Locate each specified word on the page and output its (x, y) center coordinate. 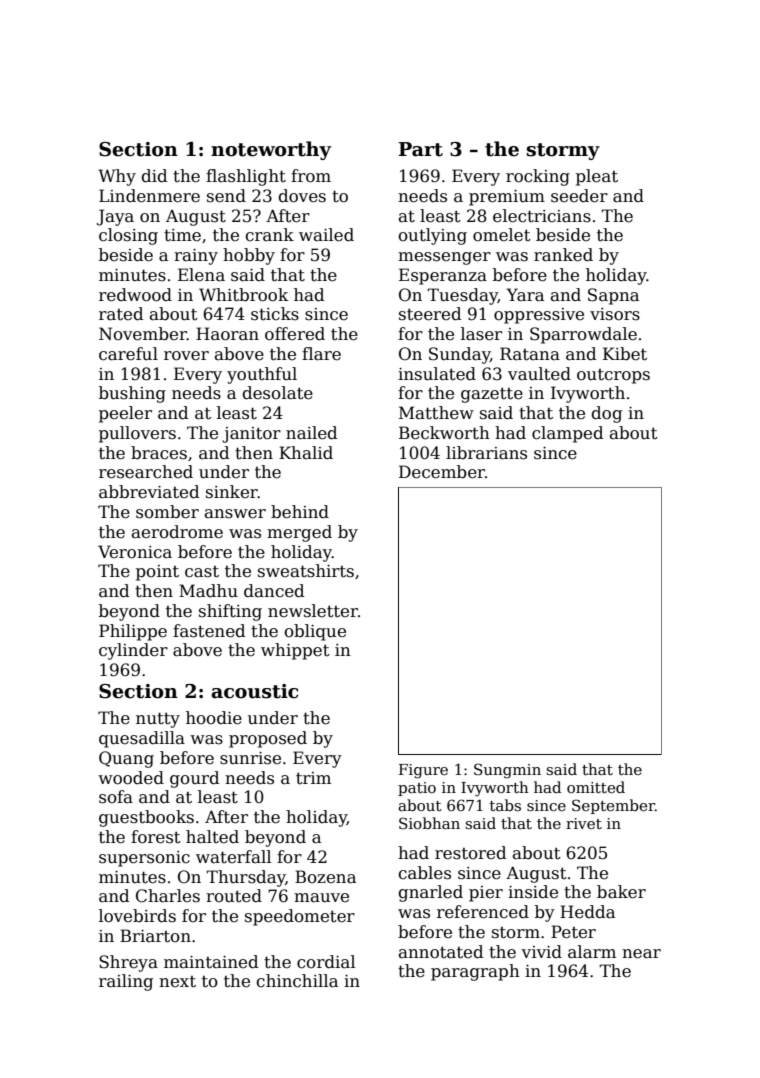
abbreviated (149, 492)
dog (606, 414)
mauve (321, 898)
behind (300, 512)
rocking (538, 177)
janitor (251, 435)
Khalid (306, 453)
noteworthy (271, 150)
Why (117, 177)
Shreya (128, 963)
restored (470, 853)
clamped (567, 434)
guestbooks (146, 818)
